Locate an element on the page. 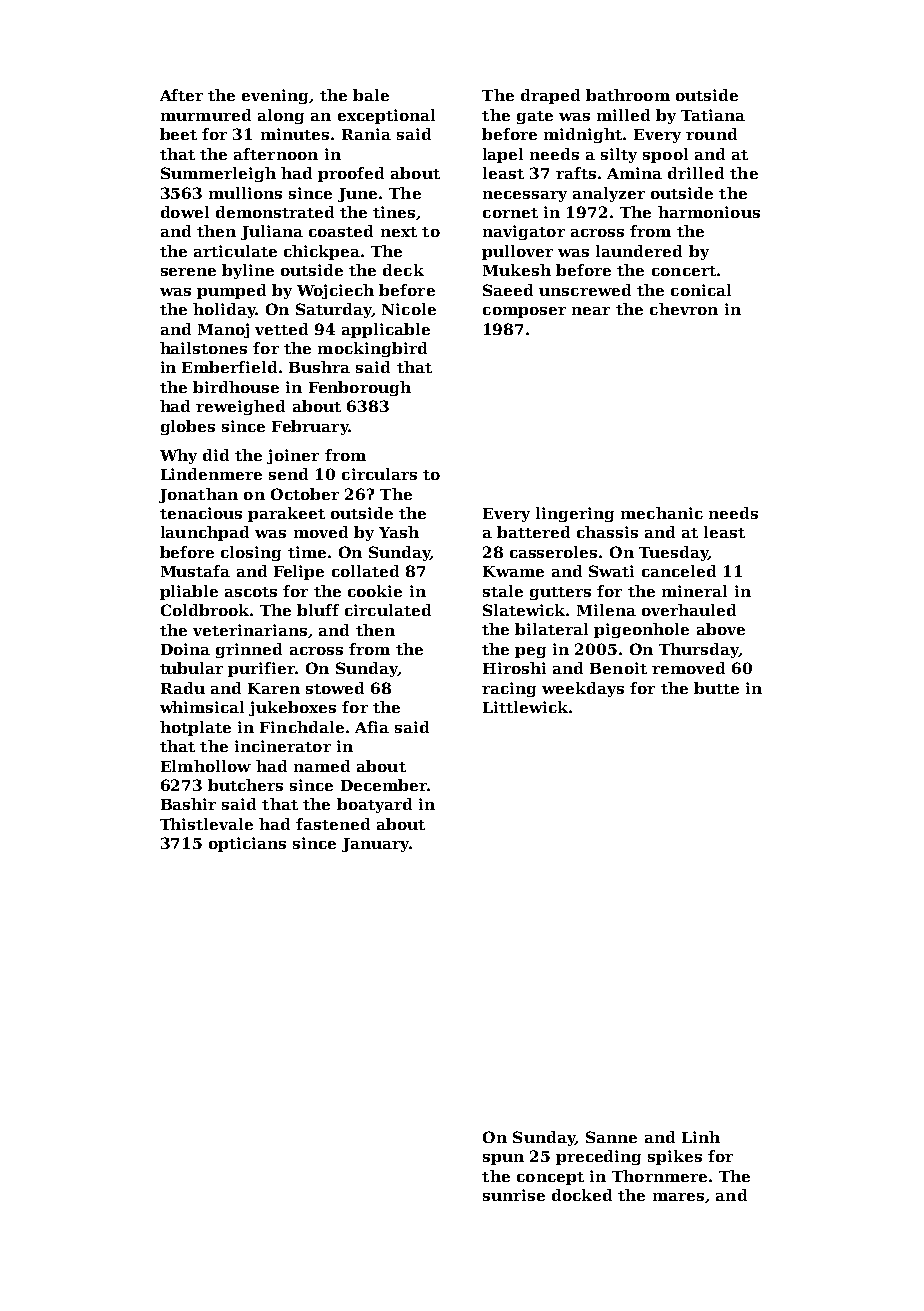 The width and height of the page is (924, 1311). overhauled is located at coordinates (689, 610).
